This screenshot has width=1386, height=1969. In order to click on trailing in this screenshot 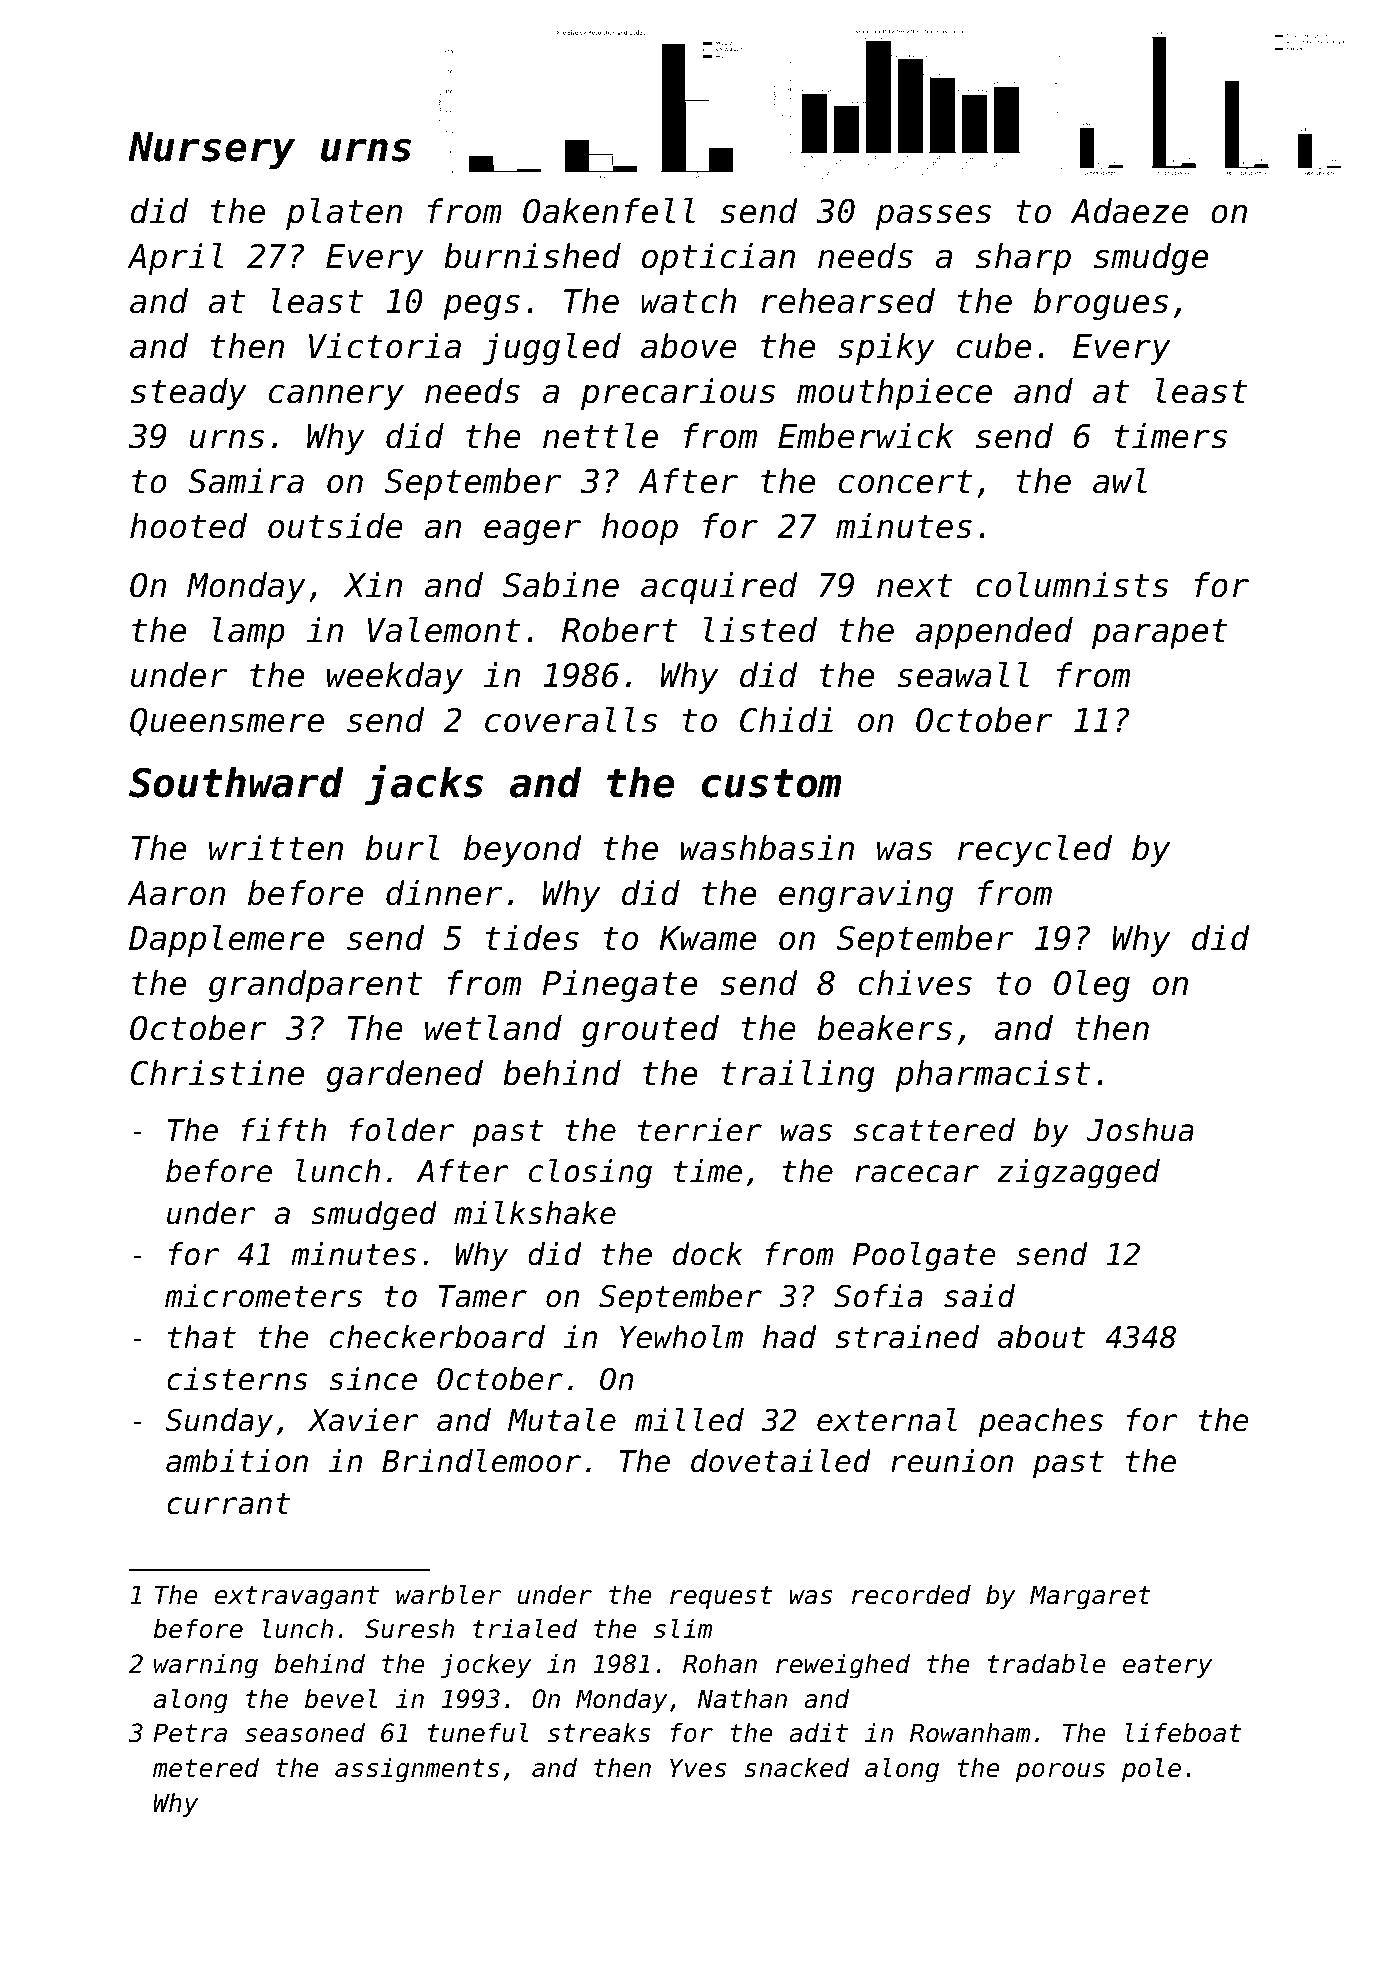, I will do `click(798, 1076)`.
